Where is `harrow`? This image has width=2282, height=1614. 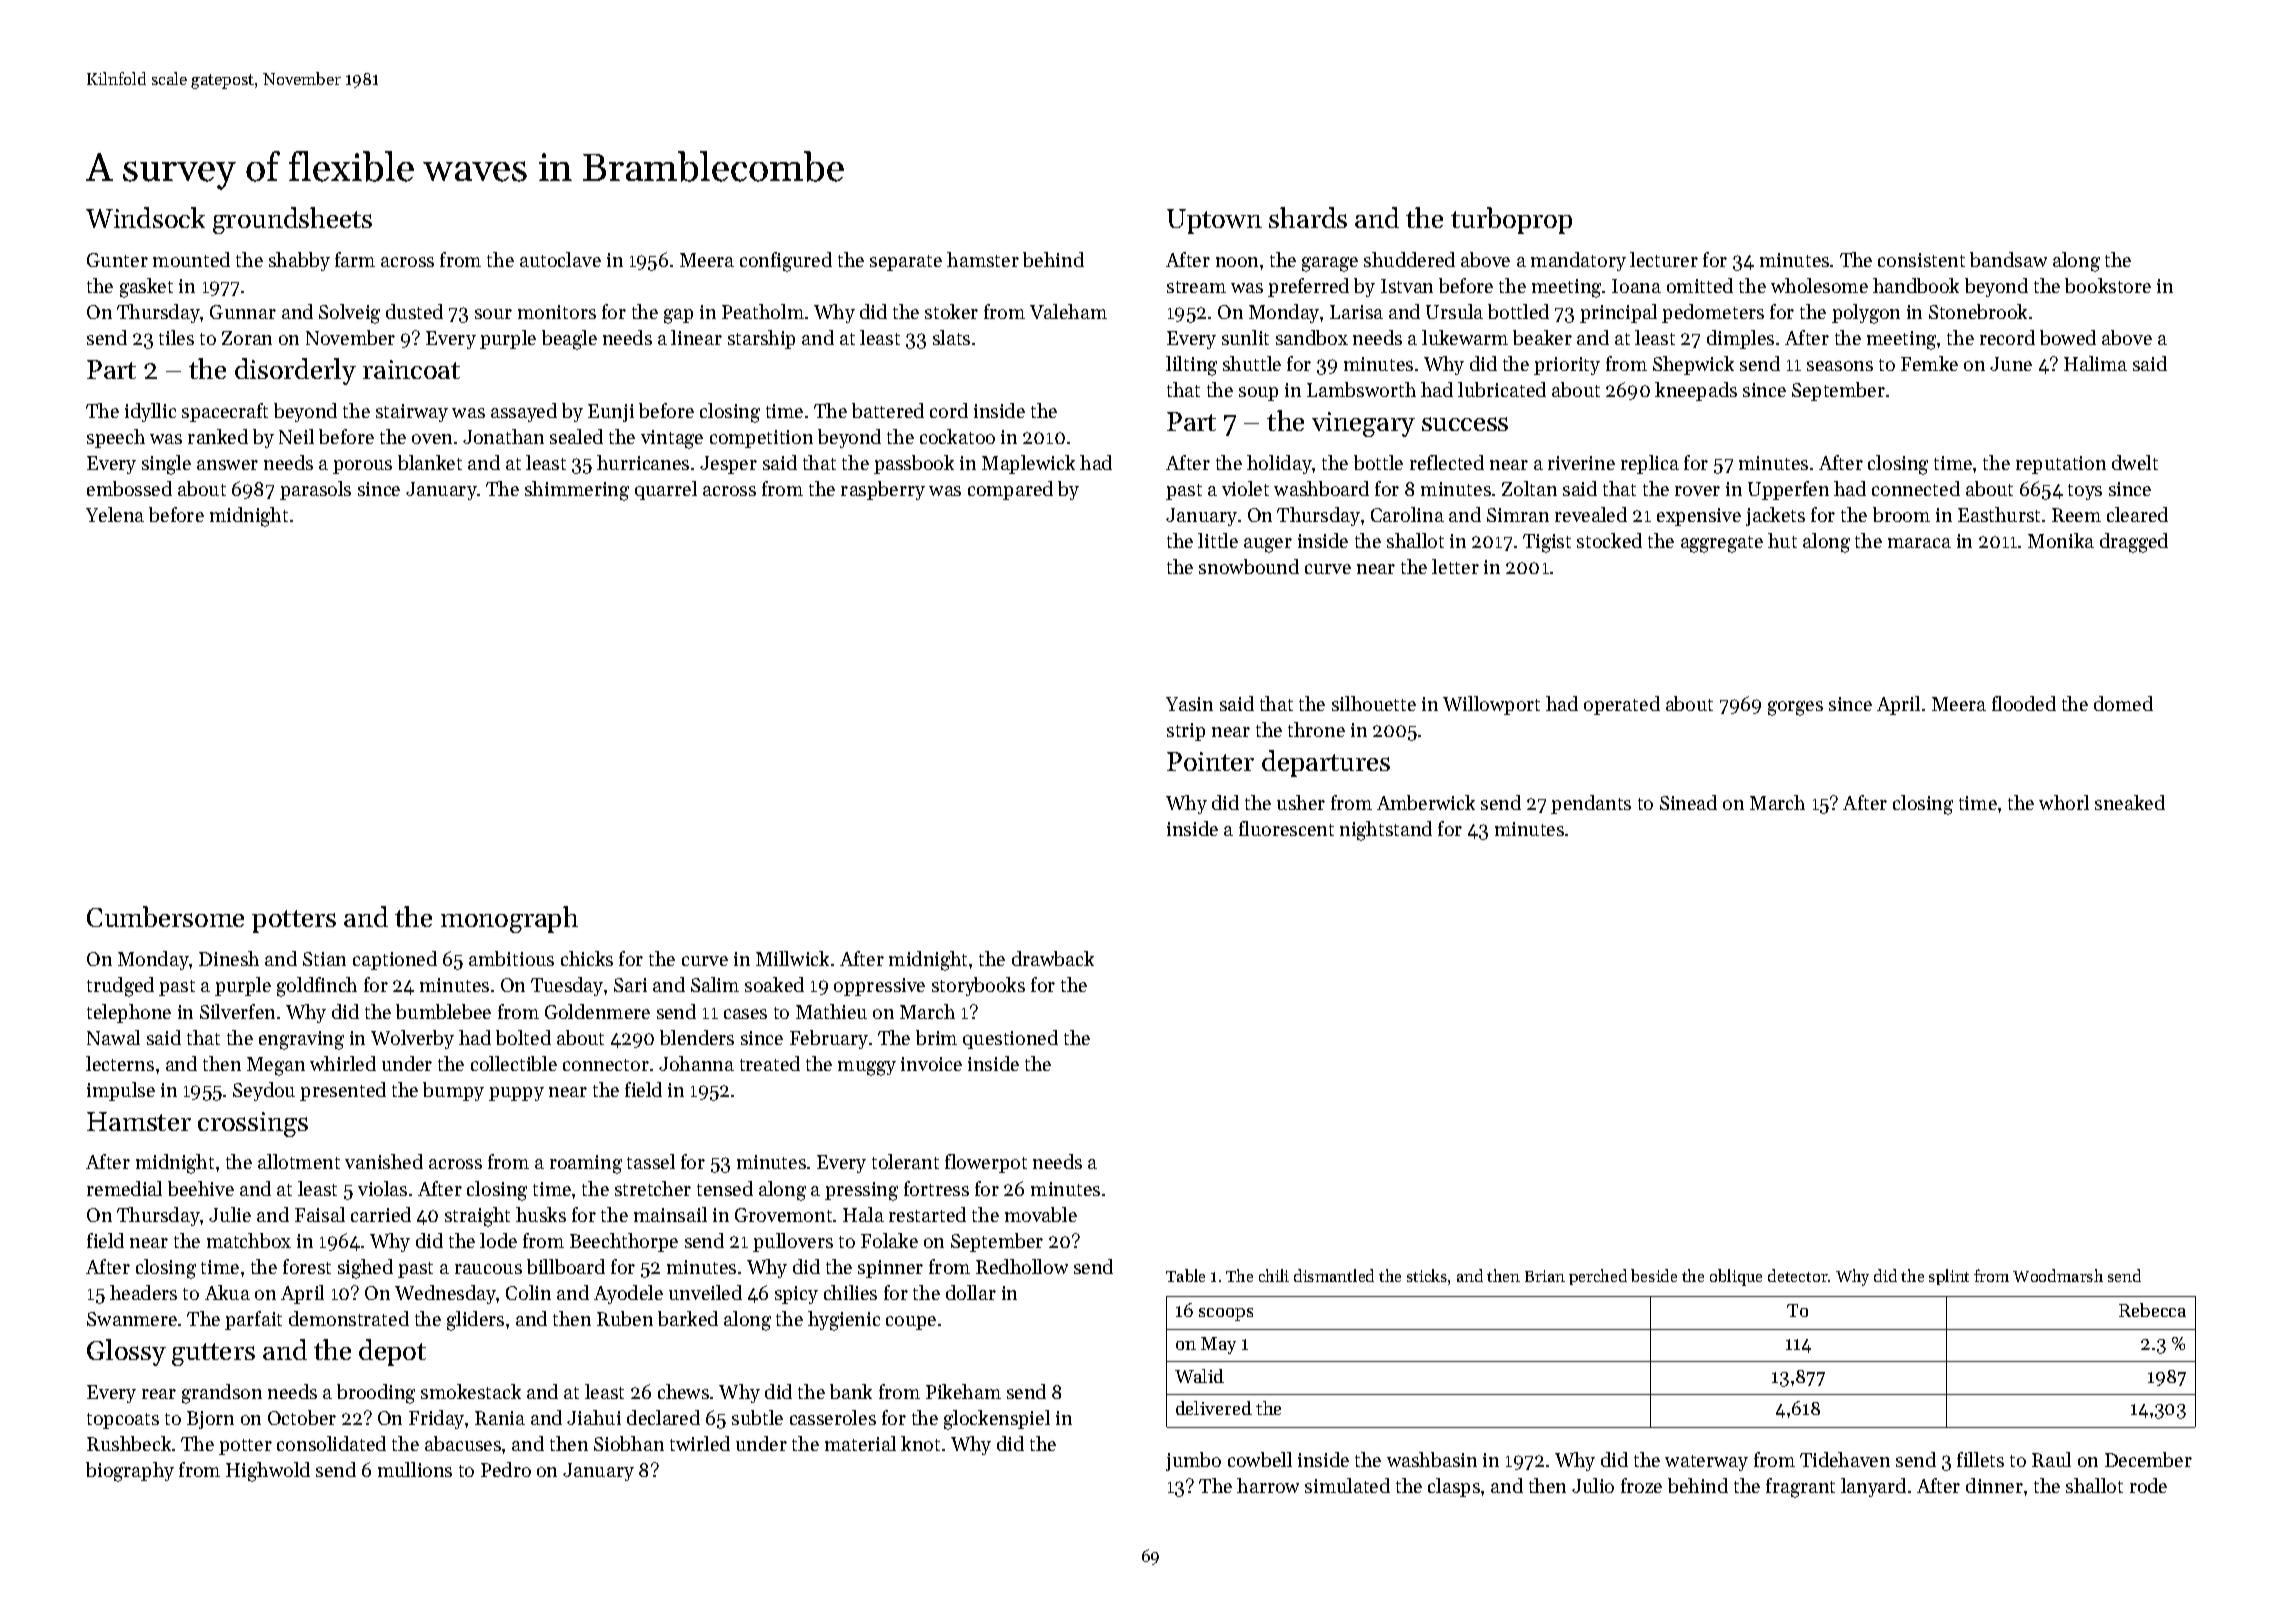 harrow is located at coordinates (1268, 1485).
